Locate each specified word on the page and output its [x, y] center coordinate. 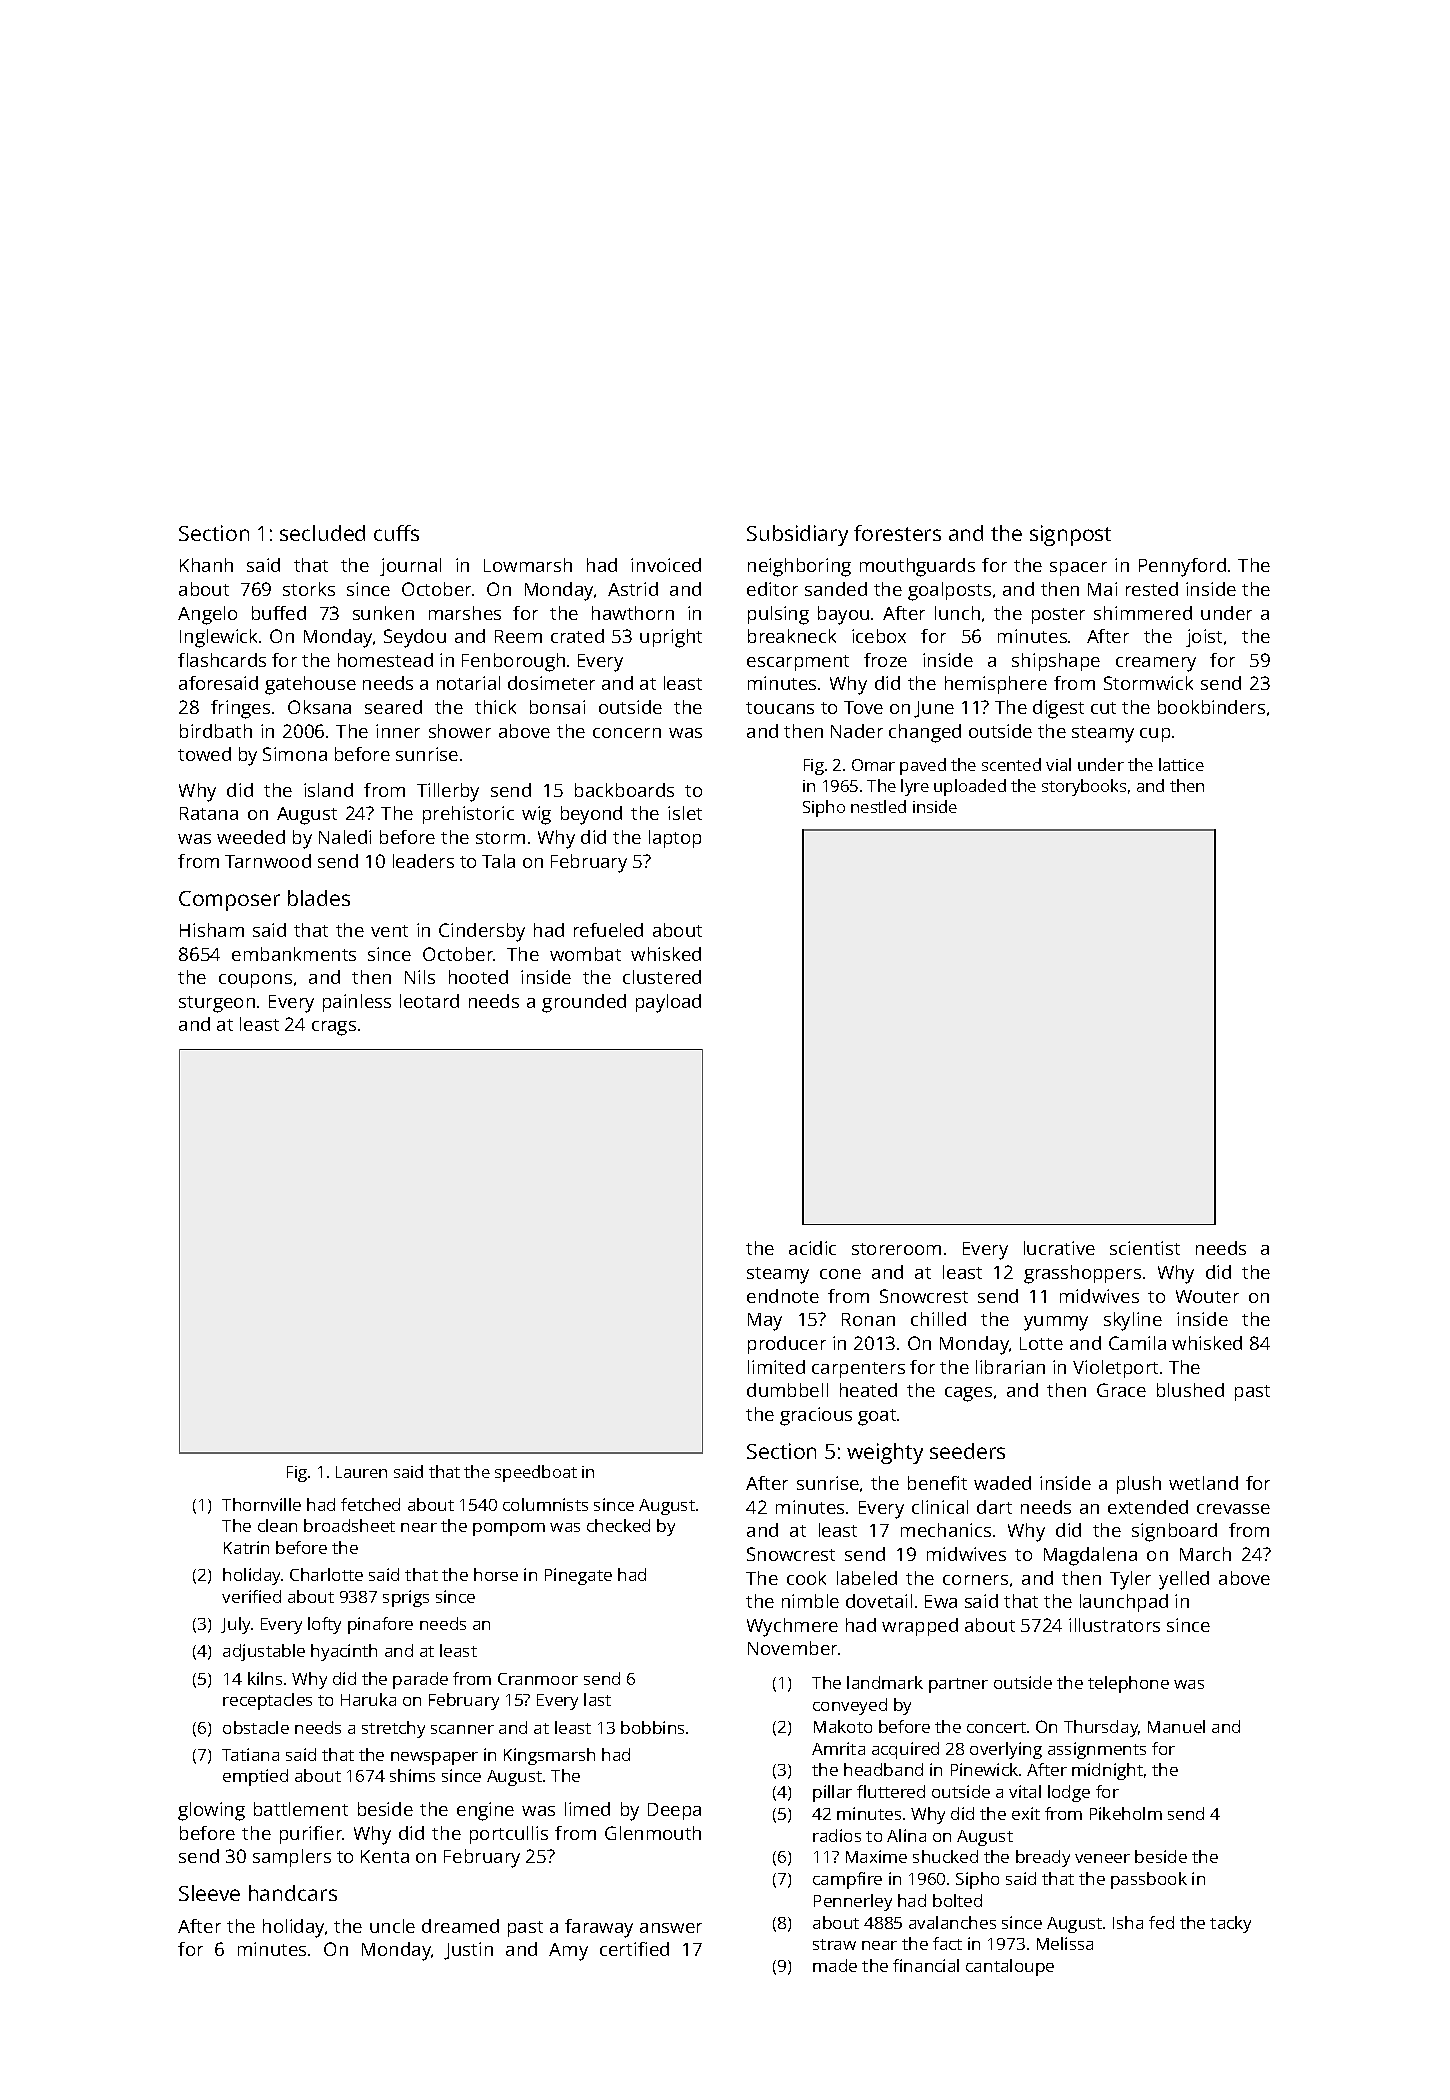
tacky [1230, 1924]
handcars [293, 1893]
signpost [1070, 535]
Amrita [838, 1748]
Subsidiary [797, 535]
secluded [322, 533]
